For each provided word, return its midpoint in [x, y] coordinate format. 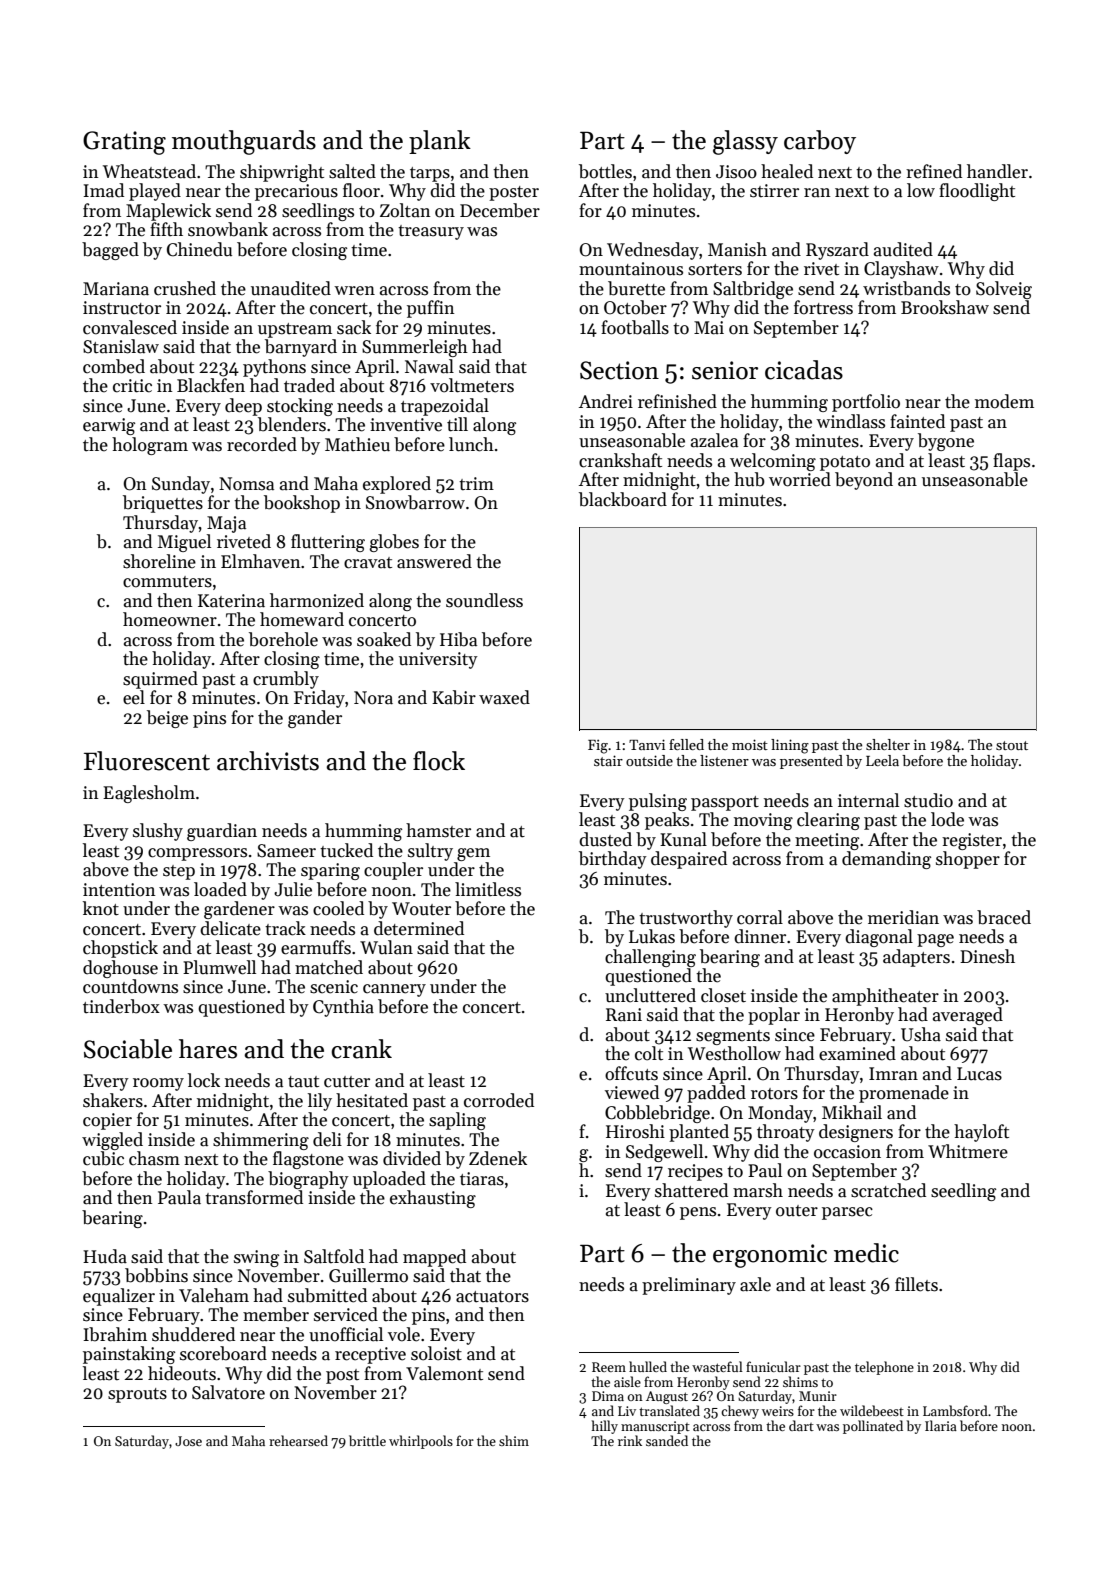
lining [790, 746]
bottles [605, 171]
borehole [283, 639]
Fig [598, 746]
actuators [492, 1297]
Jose [188, 1441]
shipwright [282, 173]
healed [787, 171]
